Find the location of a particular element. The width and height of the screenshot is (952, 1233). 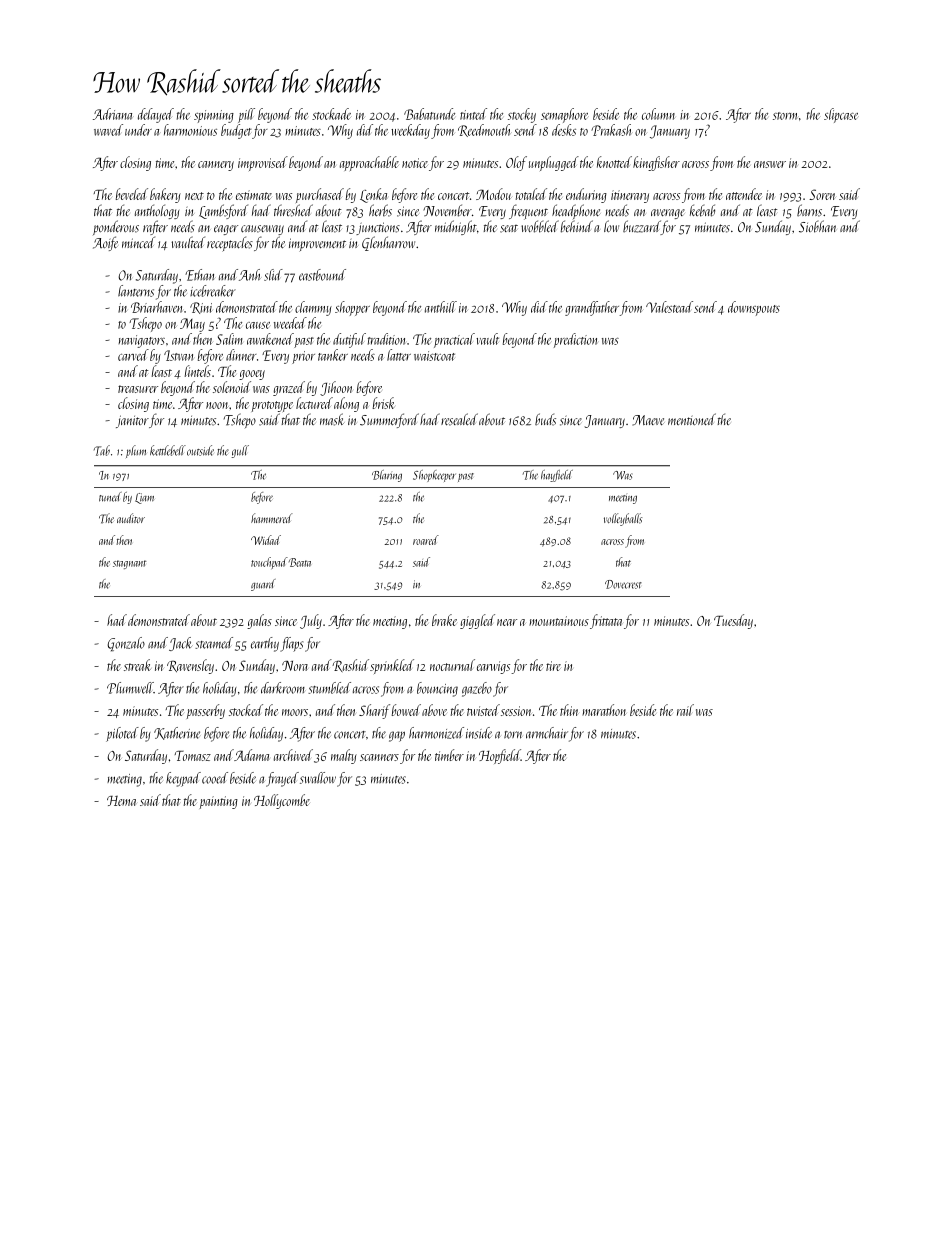

Modou is located at coordinates (494, 194).
